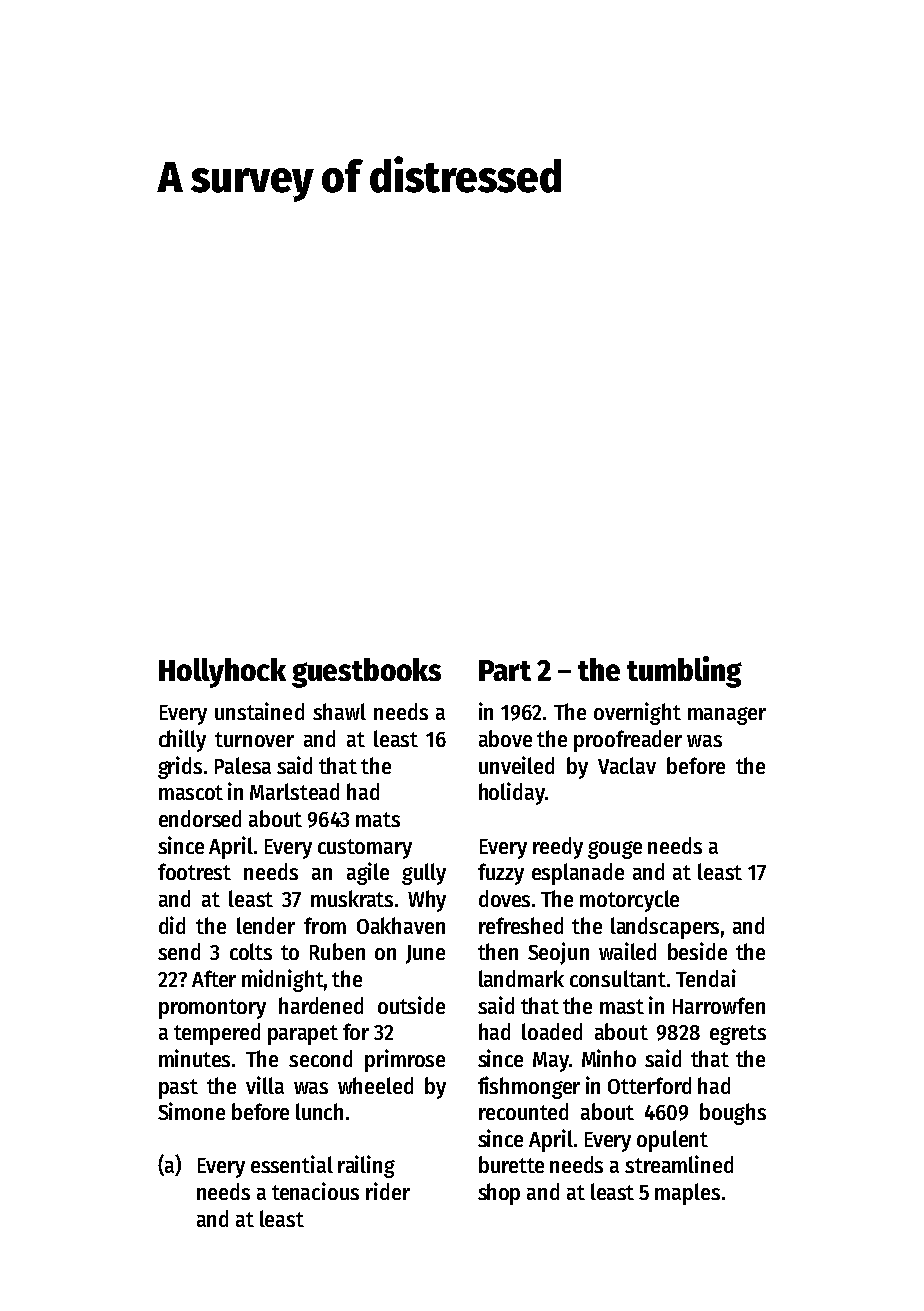  I want to click on tenacious, so click(315, 1191).
